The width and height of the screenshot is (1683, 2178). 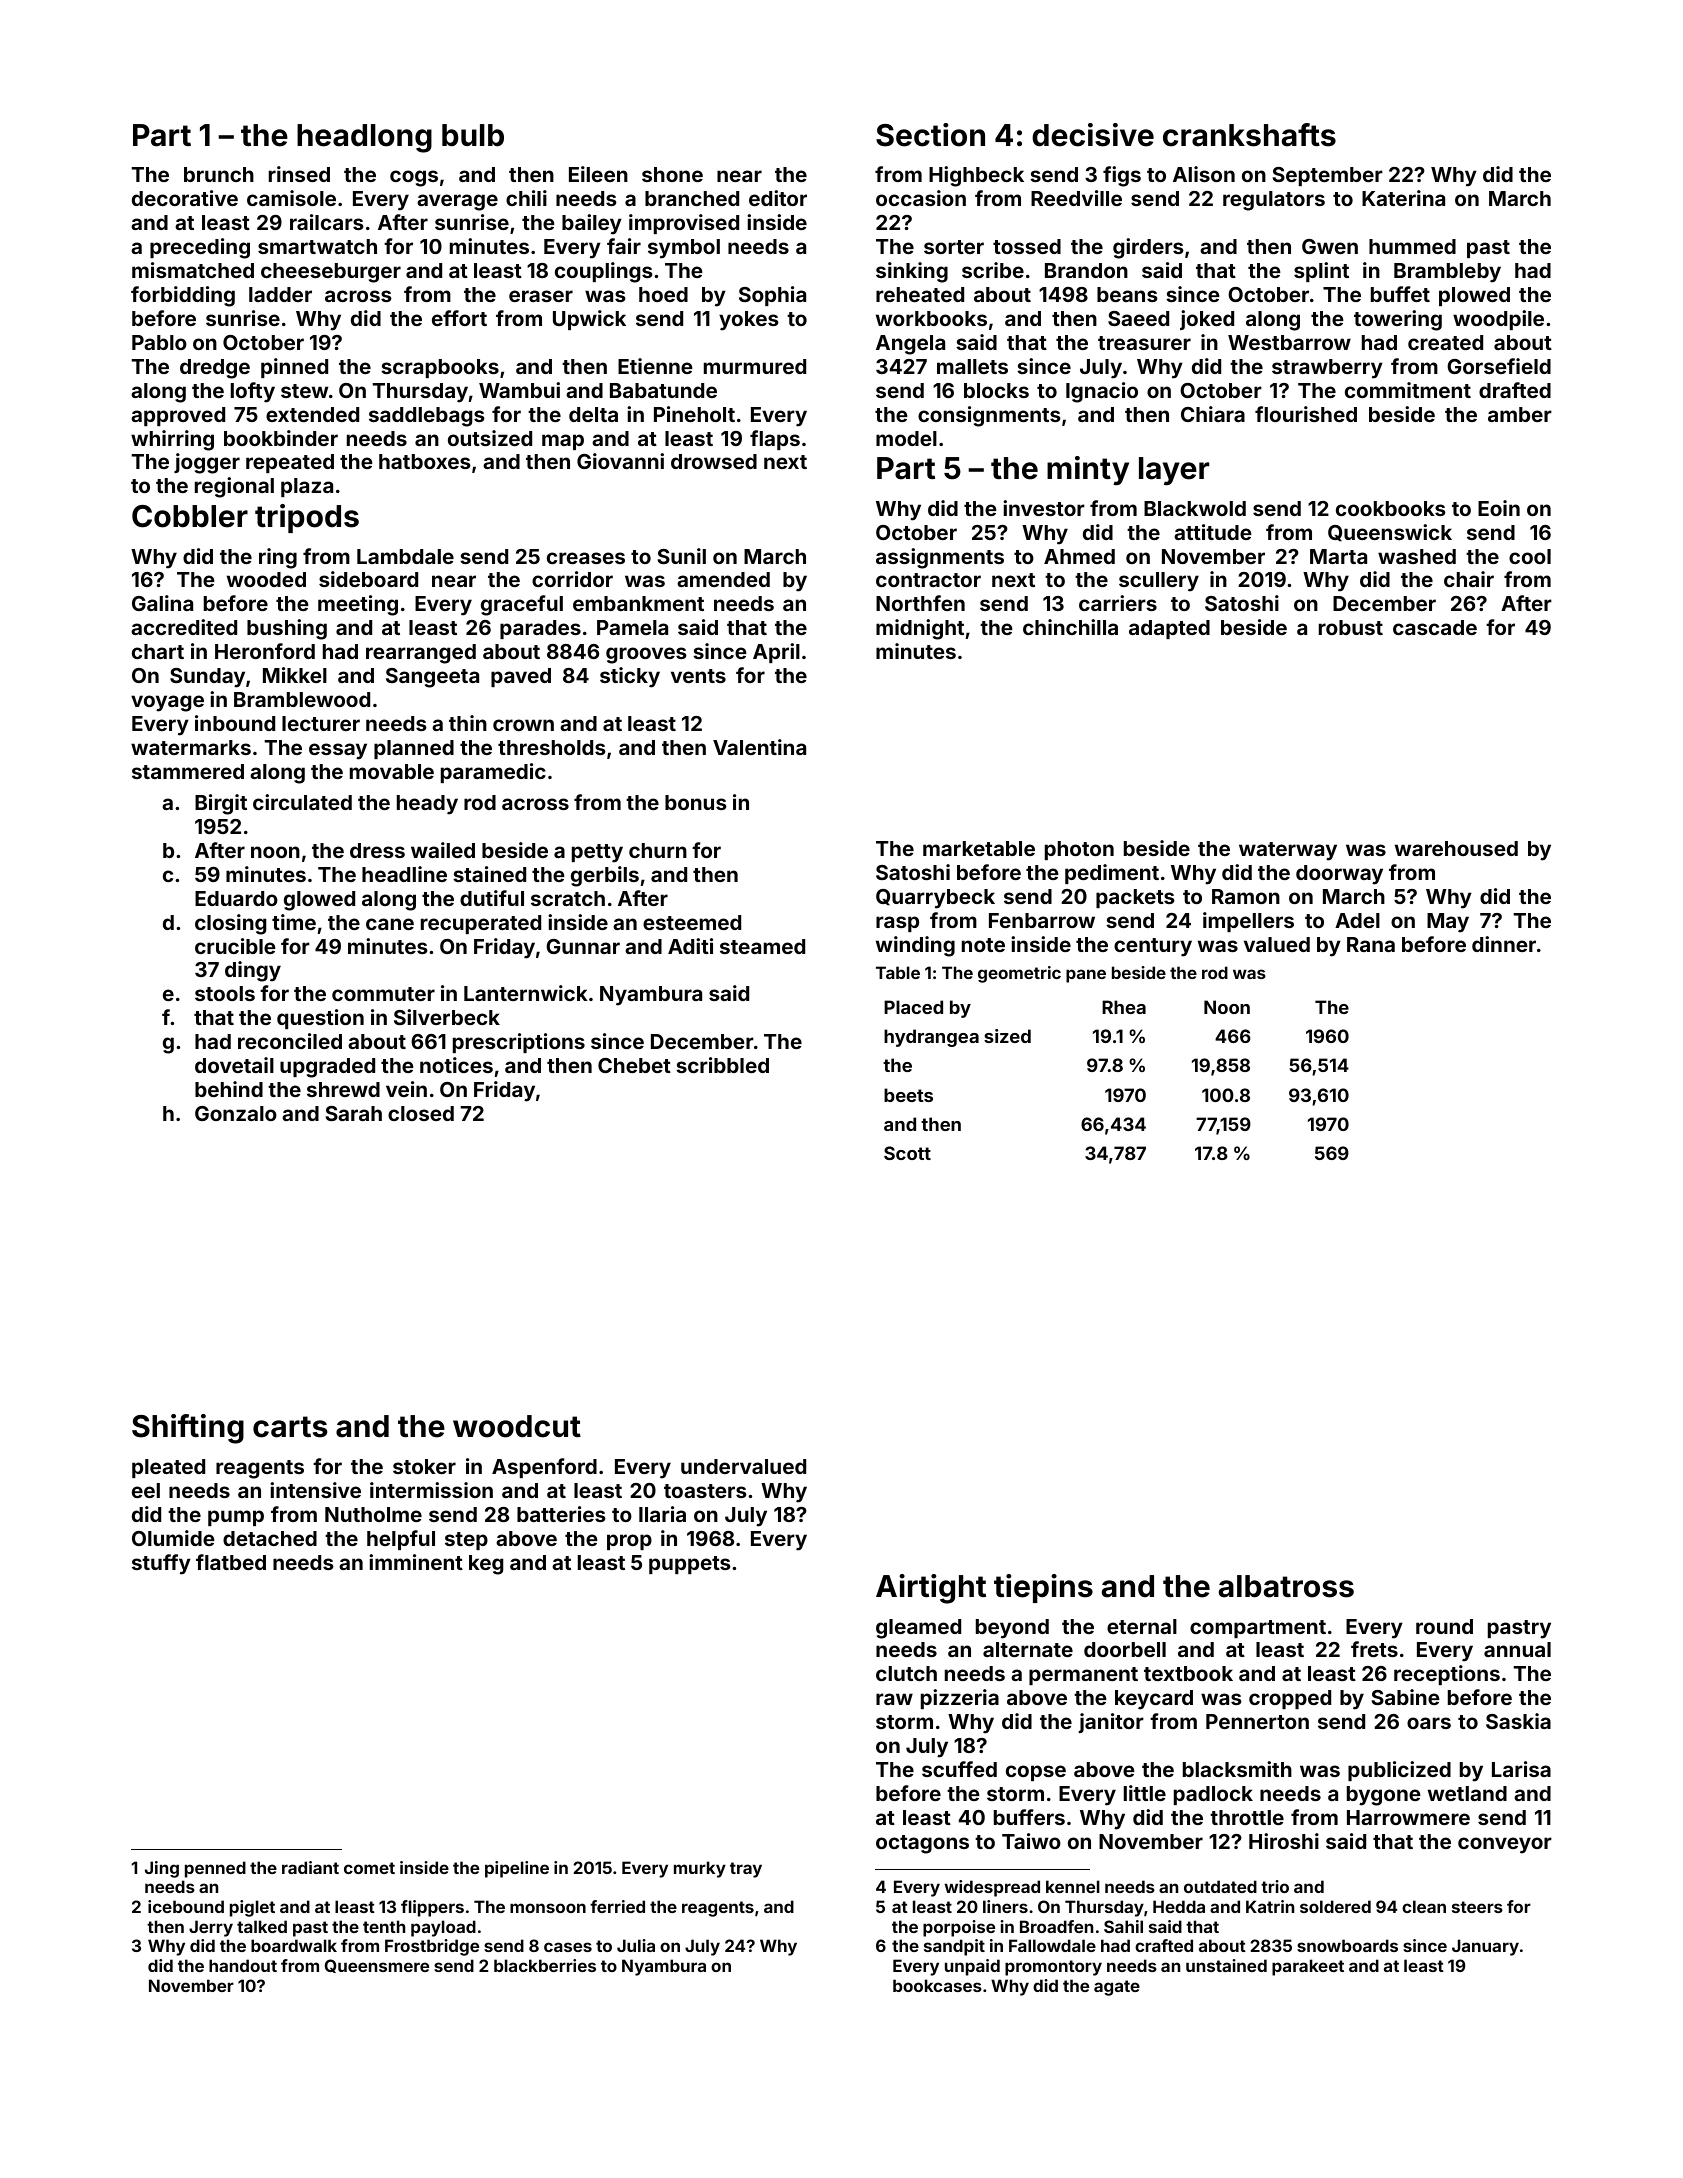 What do you see at coordinates (1403, 198) in the screenshot?
I see `Katerina` at bounding box center [1403, 198].
